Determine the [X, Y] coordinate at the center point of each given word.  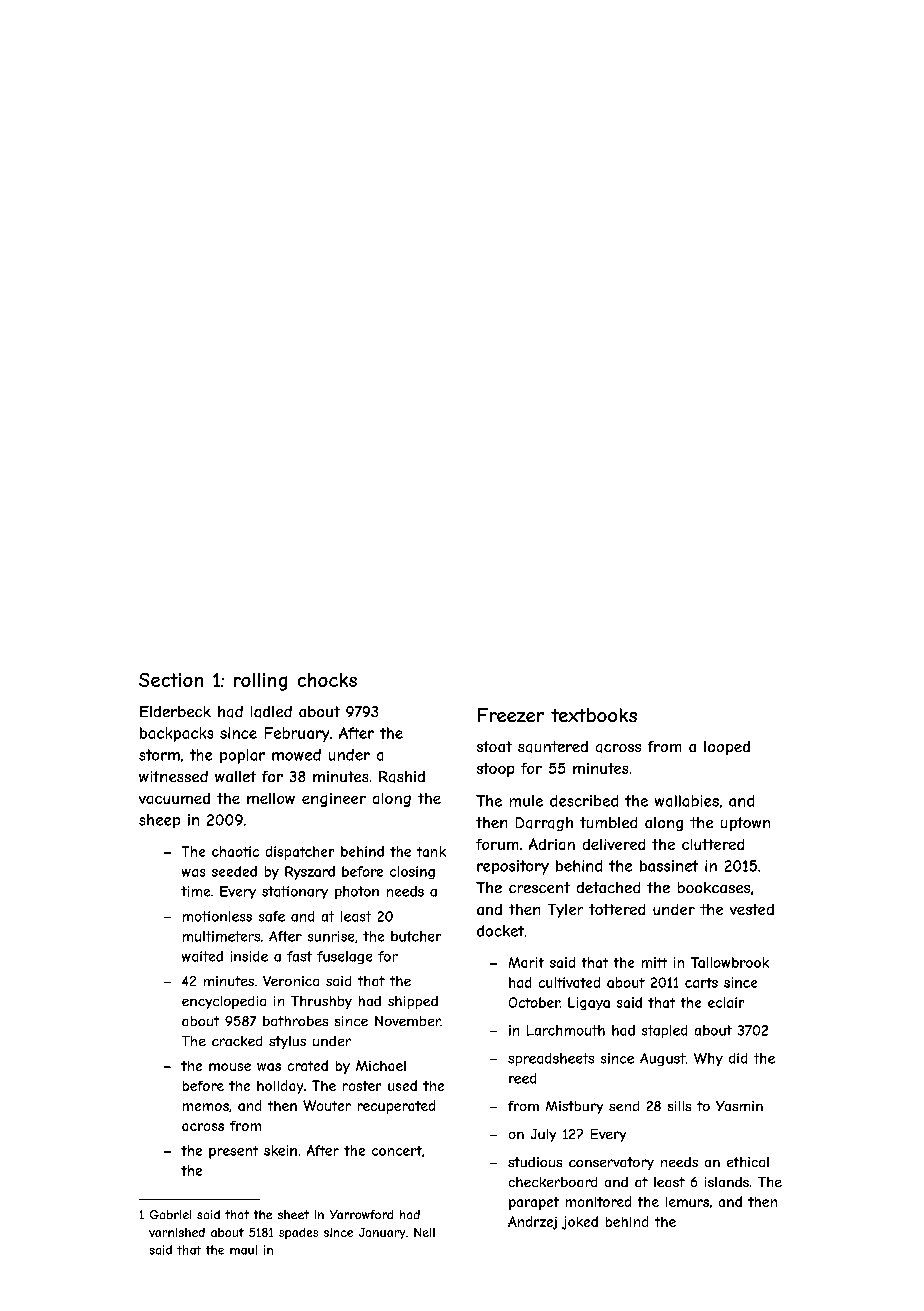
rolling [260, 682]
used [402, 1085]
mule [526, 801]
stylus [287, 1042]
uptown [745, 824]
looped [727, 748]
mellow [271, 798]
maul [243, 1250]
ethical [748, 1162]
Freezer [511, 715]
